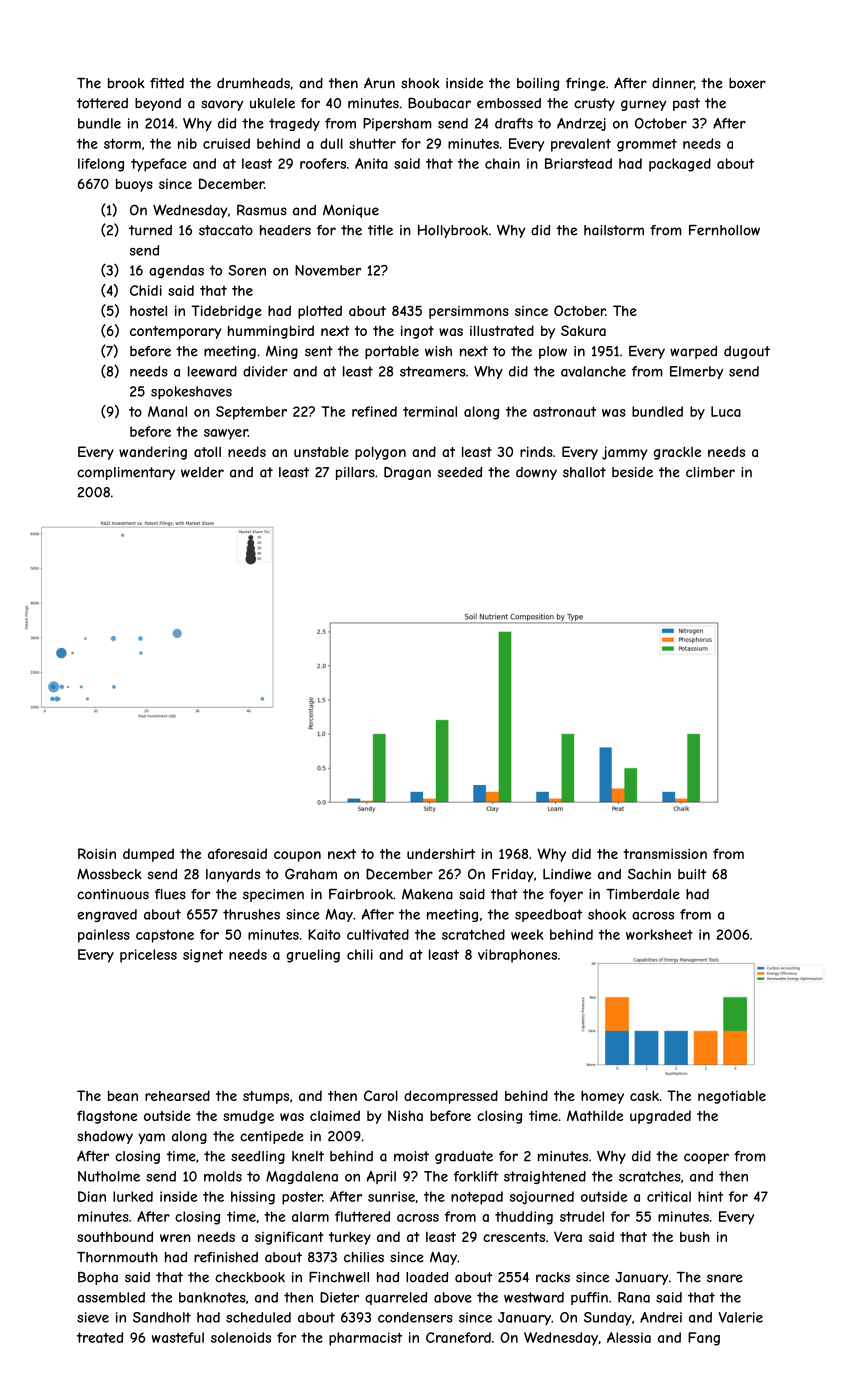  What do you see at coordinates (686, 104) in the screenshot?
I see `past` at bounding box center [686, 104].
